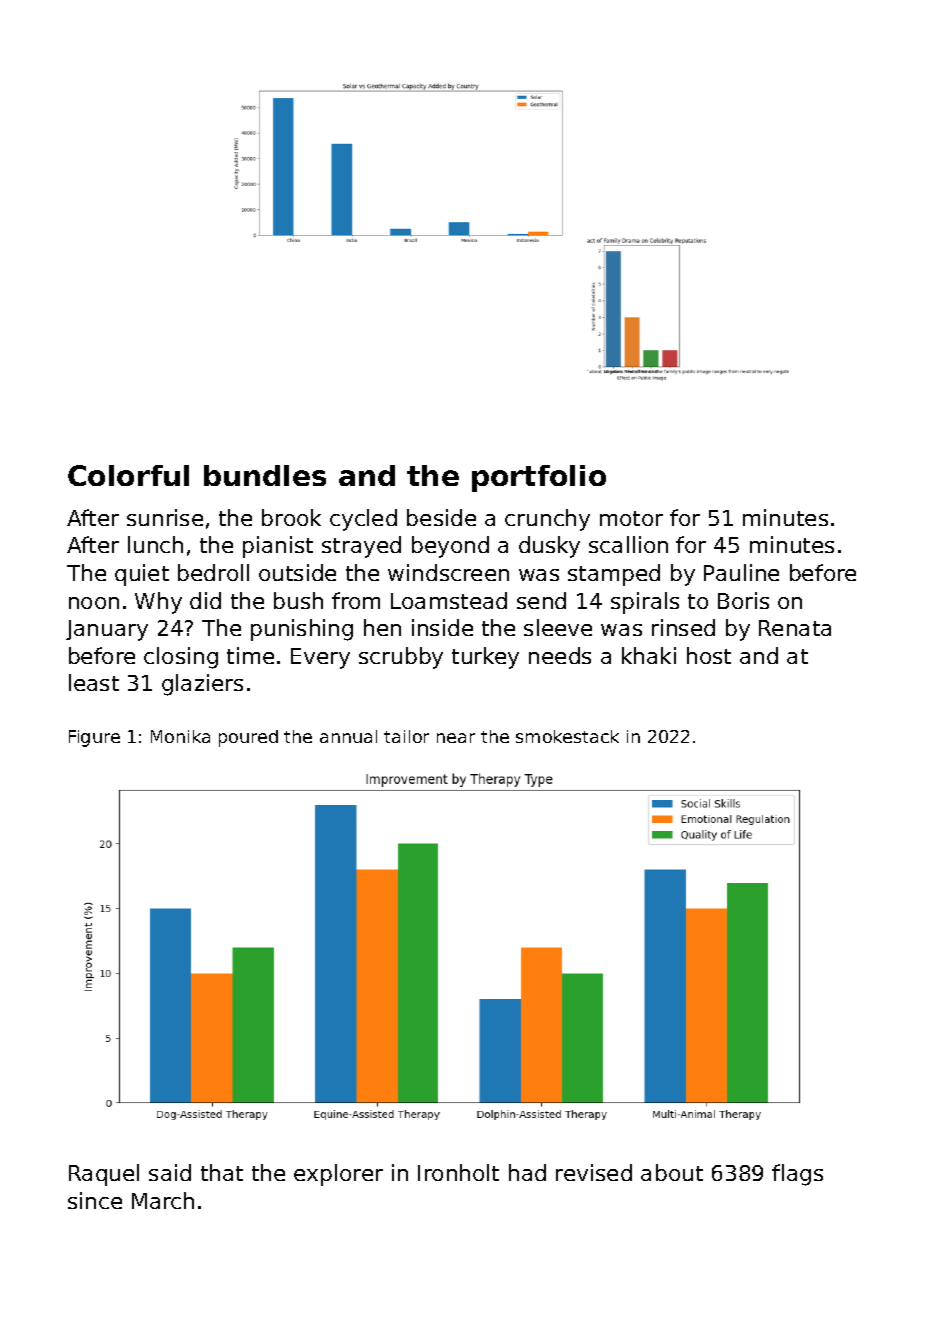 Image resolution: width=935 pixels, height=1327 pixels. What do you see at coordinates (128, 475) in the page?
I see `Colorful` at bounding box center [128, 475].
